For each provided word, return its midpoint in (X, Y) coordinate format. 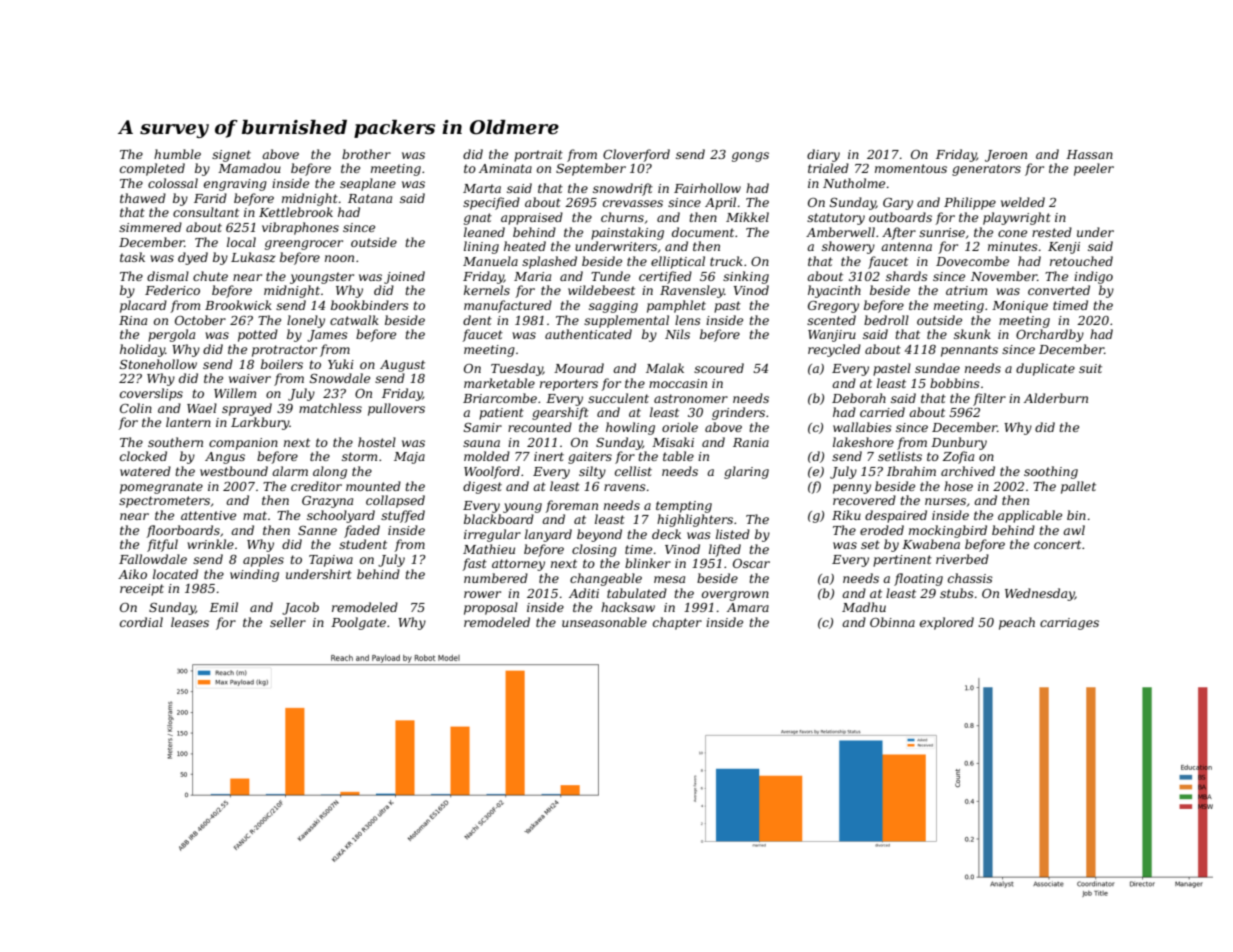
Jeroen (1006, 156)
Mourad (579, 368)
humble (177, 154)
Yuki (341, 364)
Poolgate (358, 623)
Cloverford (636, 155)
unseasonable (604, 622)
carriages (1069, 624)
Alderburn (1056, 398)
